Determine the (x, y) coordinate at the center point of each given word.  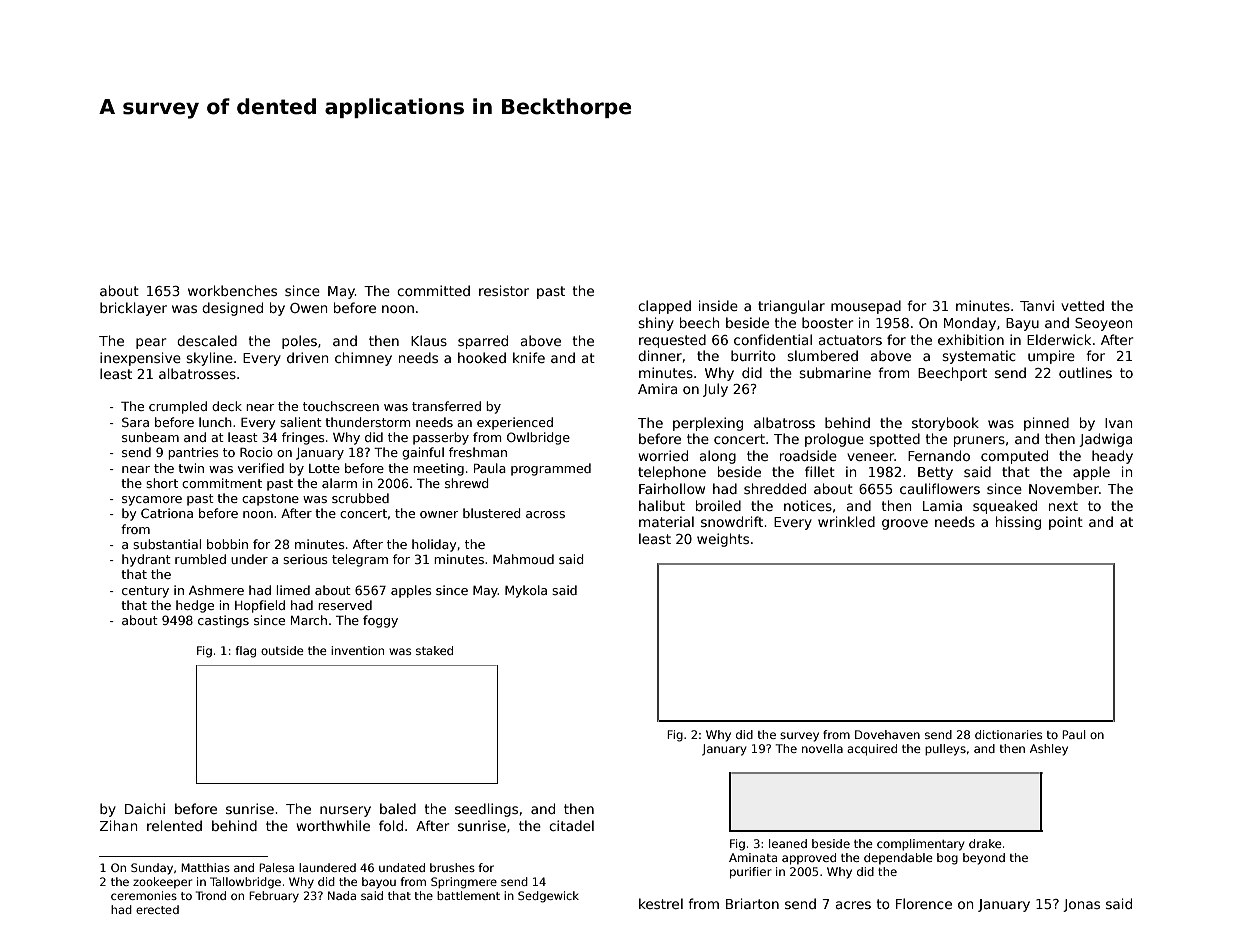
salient (301, 422)
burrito (753, 355)
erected (157, 909)
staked (434, 650)
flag (246, 652)
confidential (773, 339)
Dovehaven (887, 734)
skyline (209, 359)
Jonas (1081, 905)
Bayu (1022, 324)
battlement (468, 895)
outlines (1085, 372)
